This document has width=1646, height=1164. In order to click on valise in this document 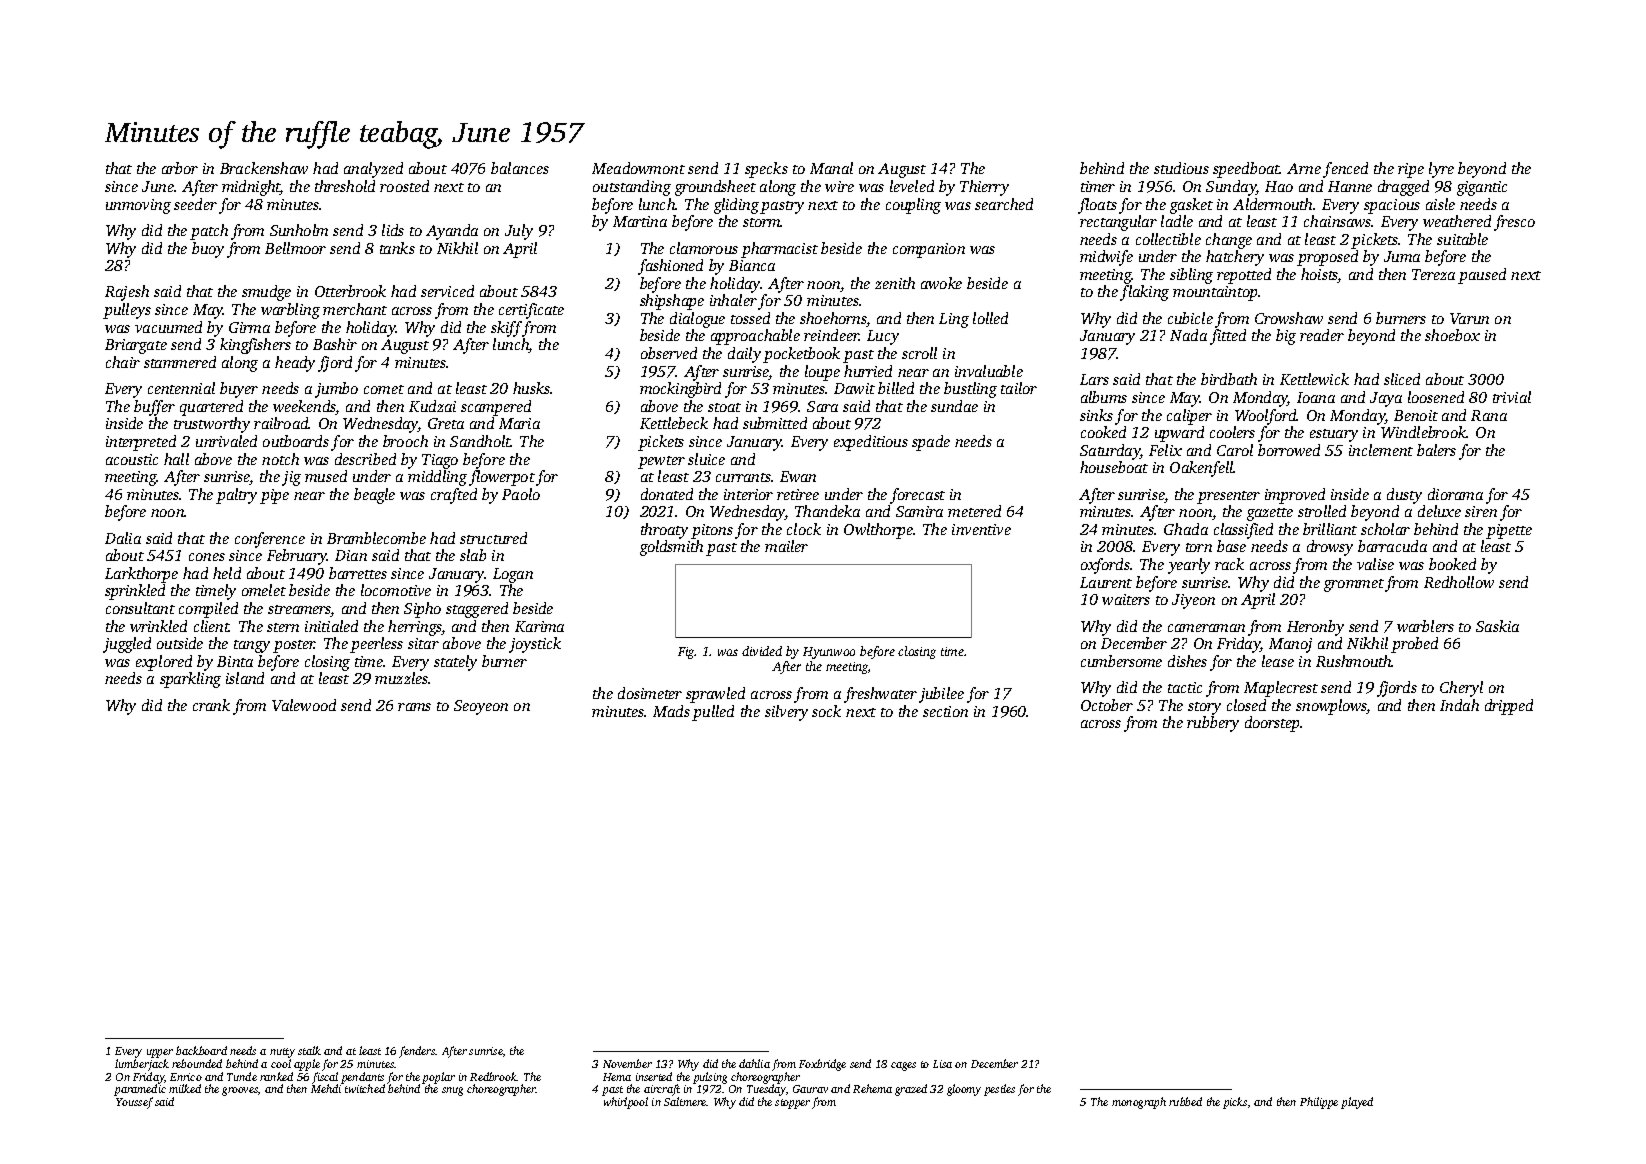, I will do `click(1375, 564)`.
